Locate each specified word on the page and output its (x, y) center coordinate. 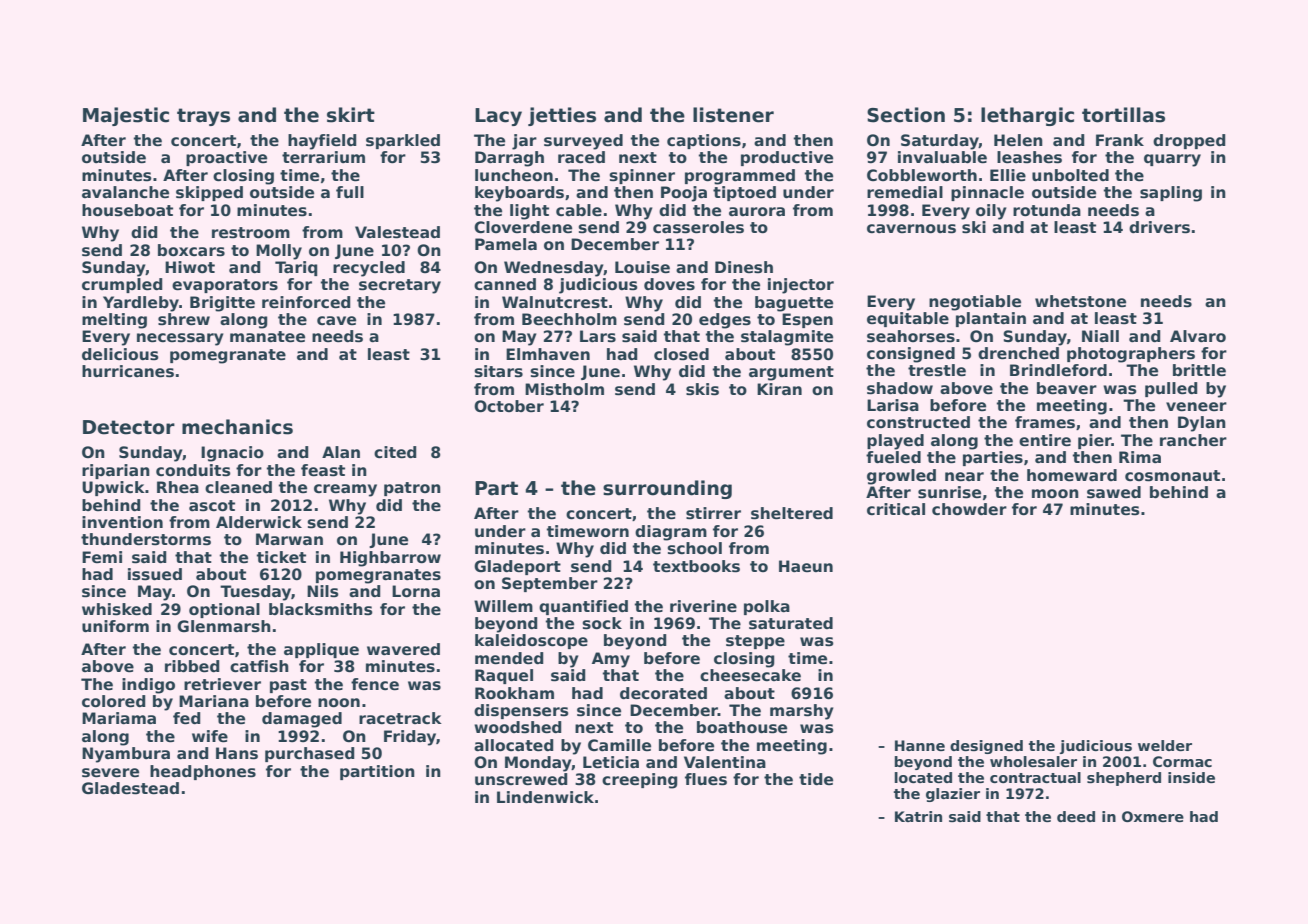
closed (681, 354)
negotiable (975, 303)
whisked (117, 609)
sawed (1114, 492)
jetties (562, 116)
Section (906, 115)
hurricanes (128, 371)
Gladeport (517, 567)
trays (203, 117)
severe (110, 773)
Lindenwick (545, 797)
